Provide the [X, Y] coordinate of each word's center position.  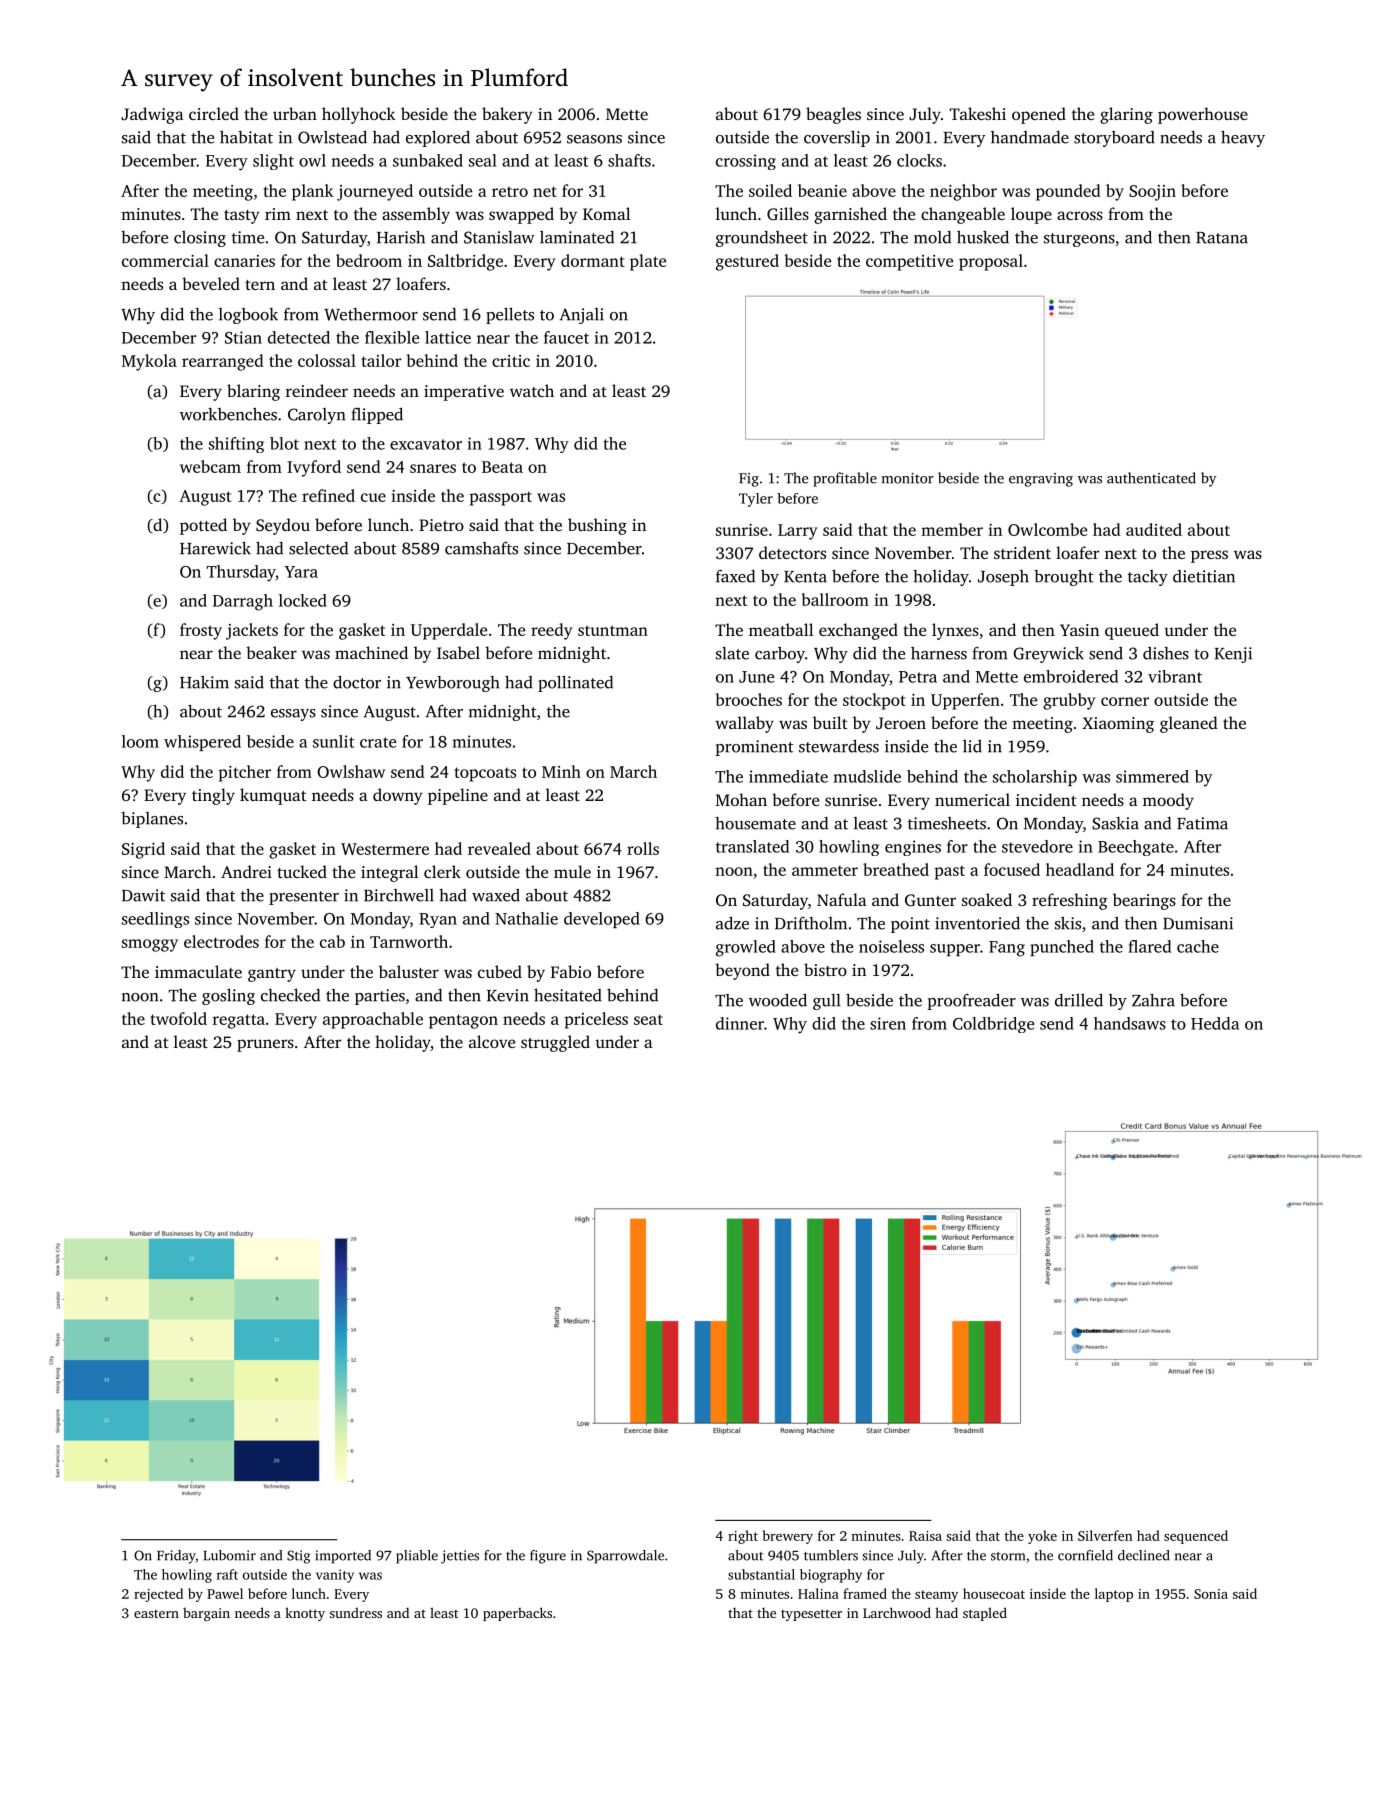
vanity [335, 1576]
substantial [761, 1574]
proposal [991, 262]
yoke [1042, 1537]
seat [648, 1020]
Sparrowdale [625, 1557]
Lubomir [229, 1555]
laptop [1114, 1595]
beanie [822, 190]
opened [1039, 115]
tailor [381, 360]
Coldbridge [993, 1025]
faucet [566, 337]
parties [380, 997]
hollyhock [359, 115]
